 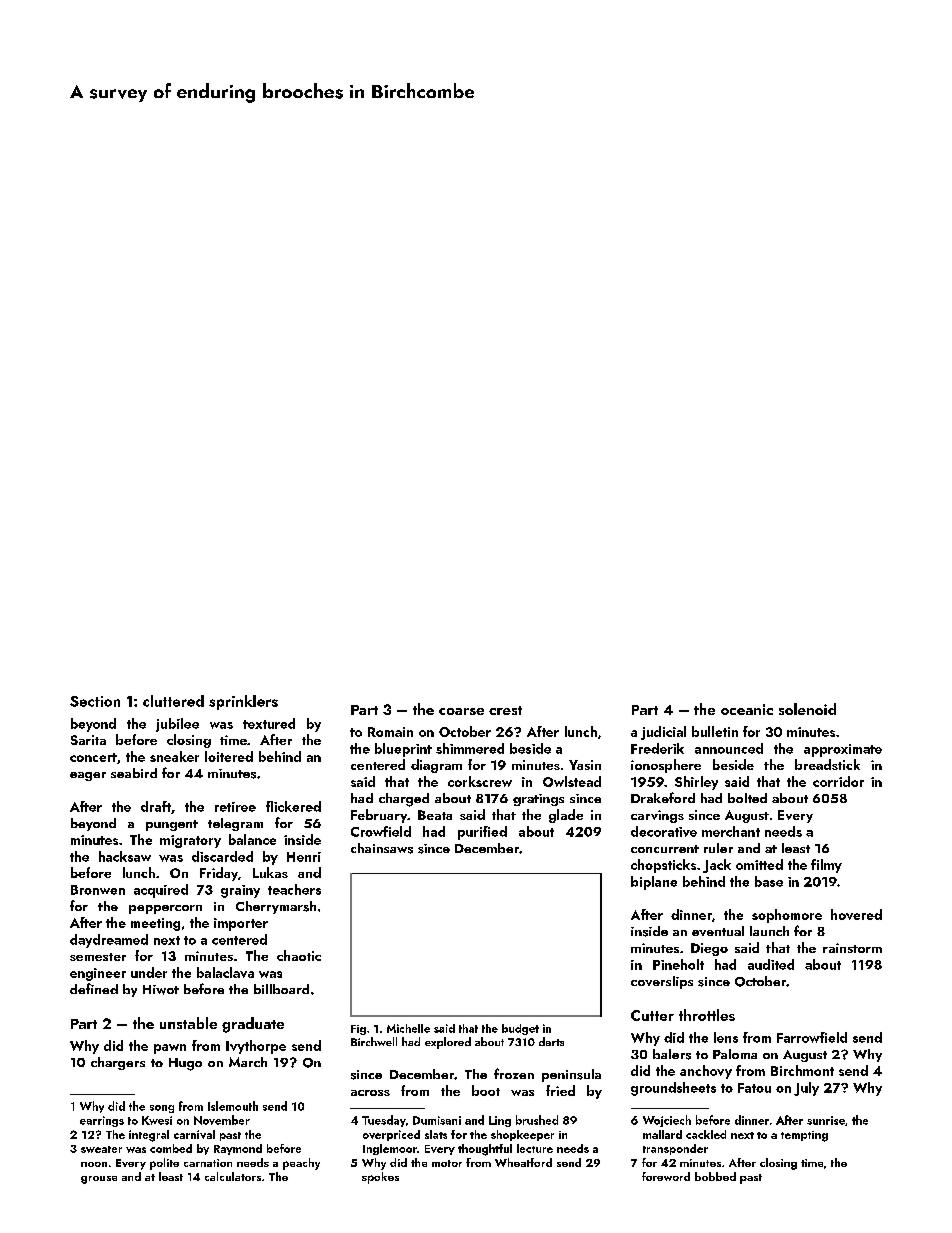 I want to click on importer, so click(x=241, y=924).
